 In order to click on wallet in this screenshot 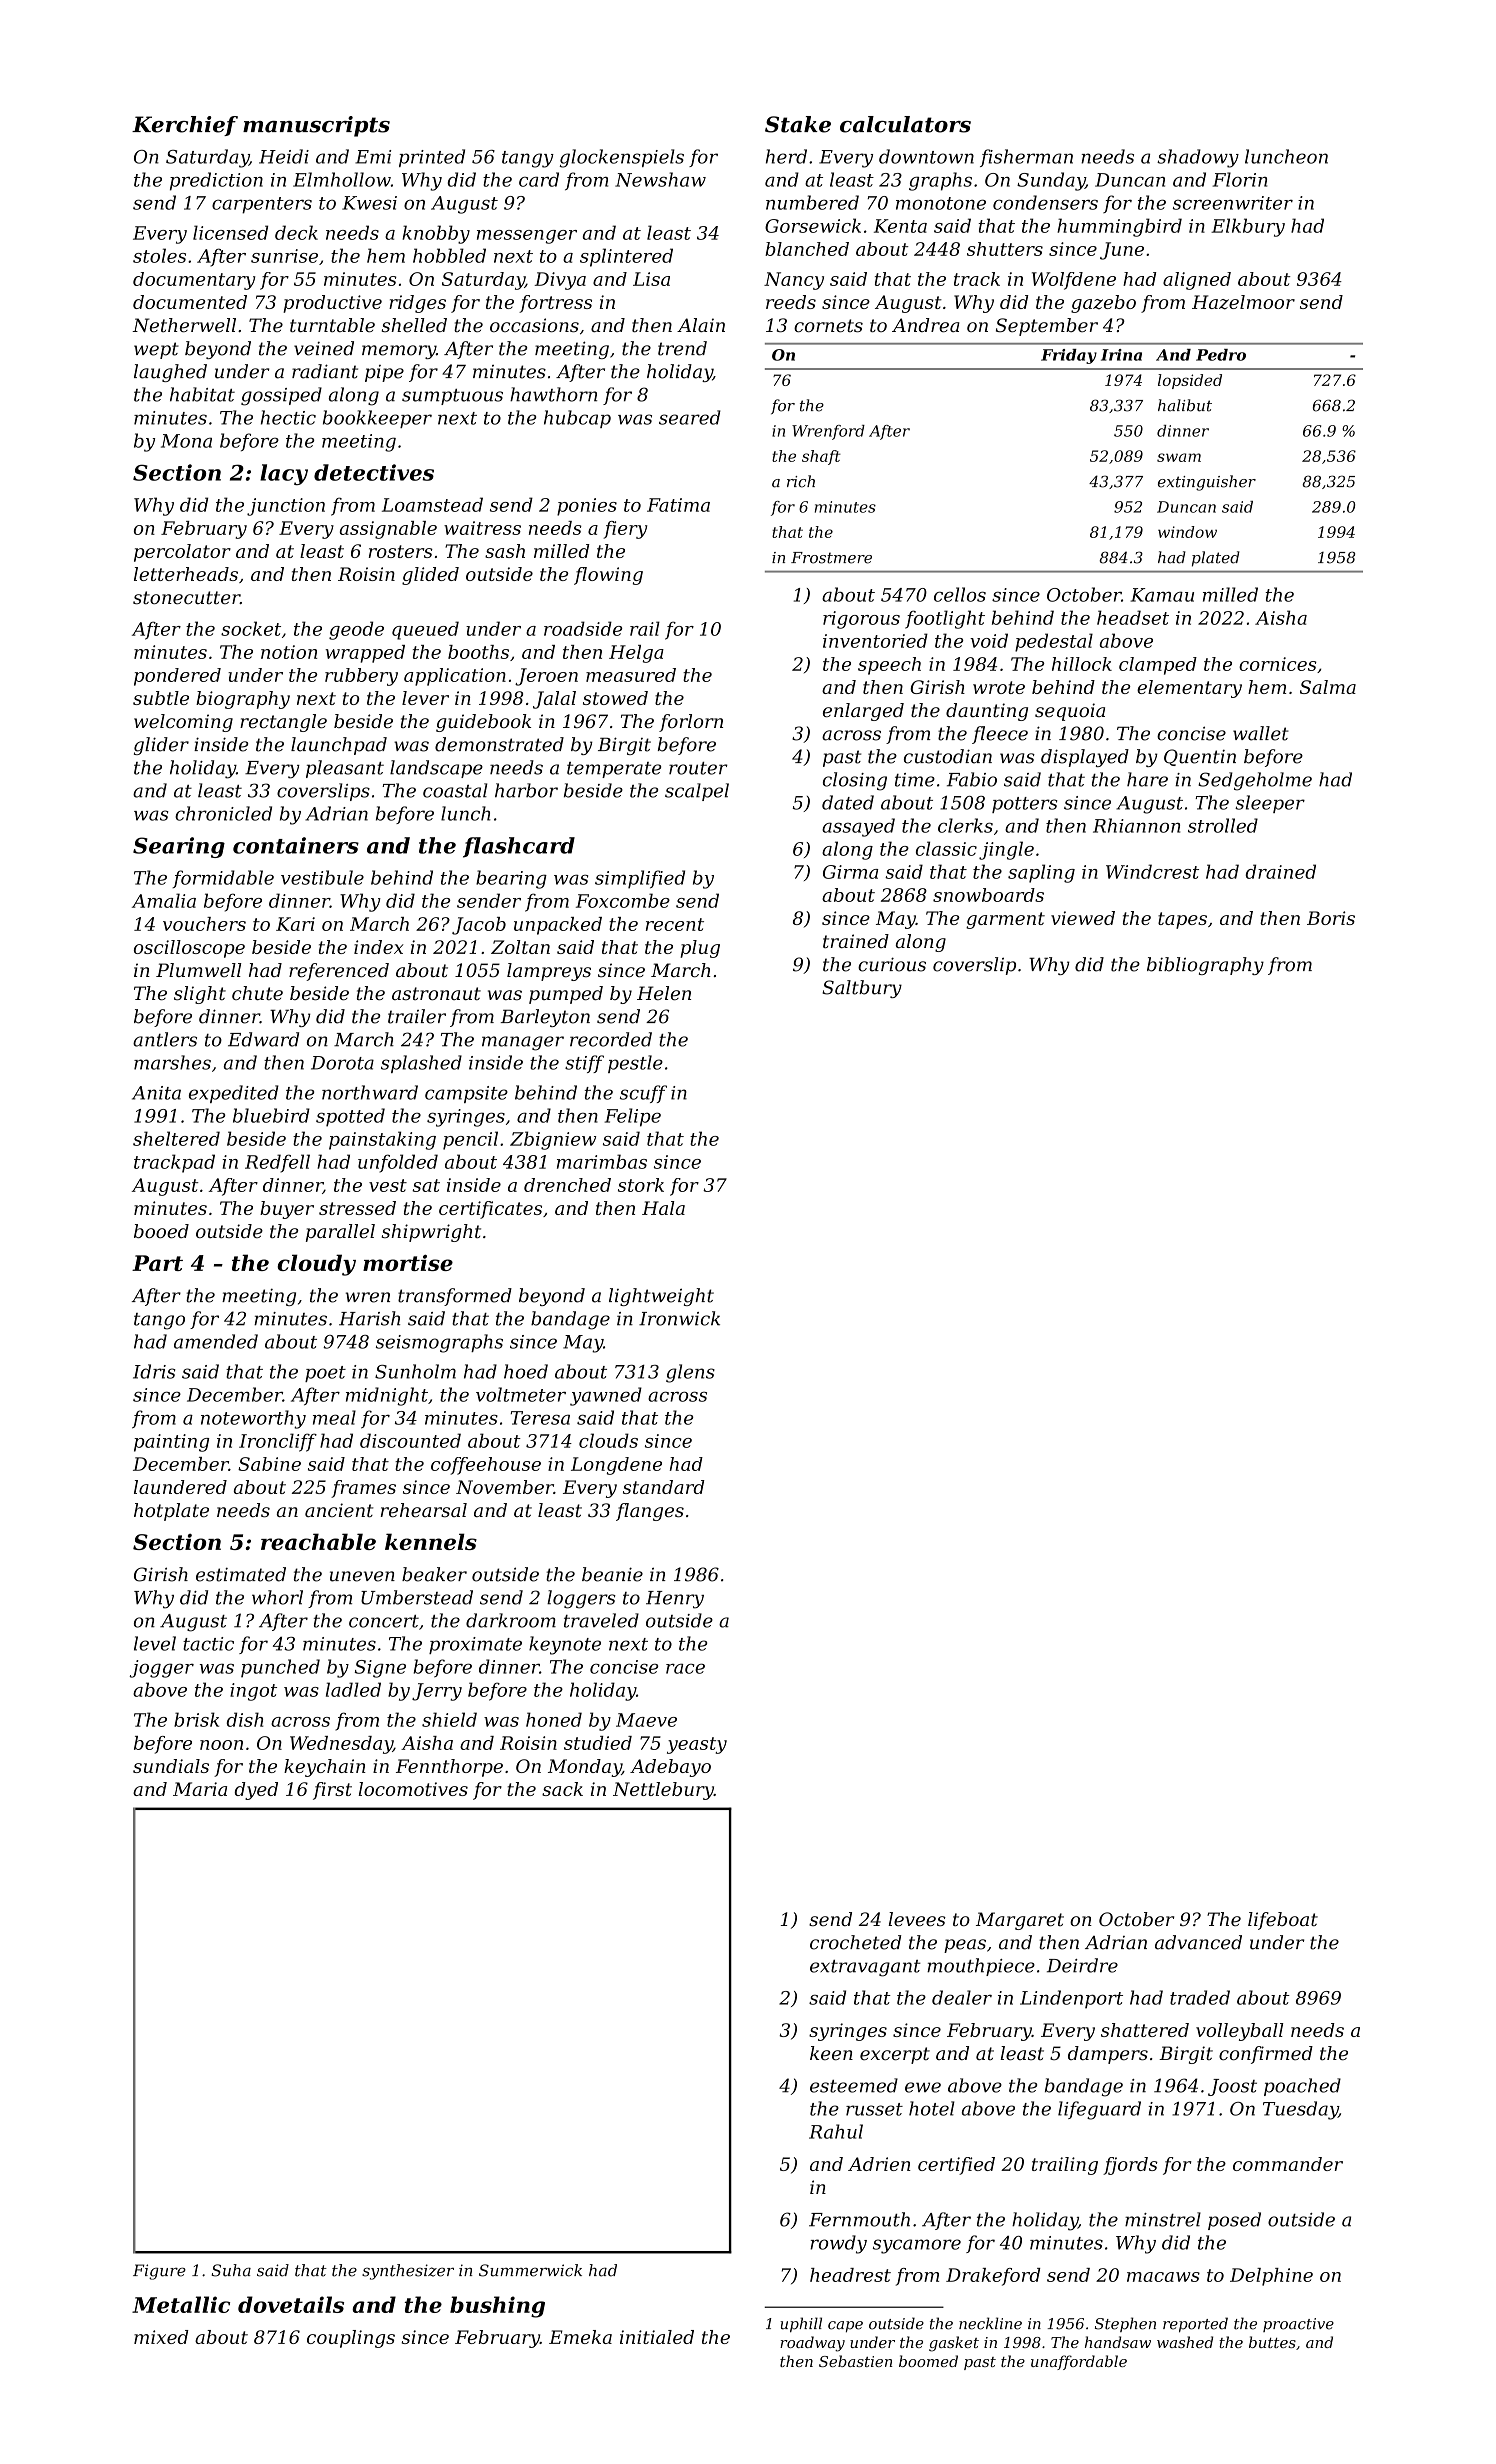, I will do `click(1261, 733)`.
